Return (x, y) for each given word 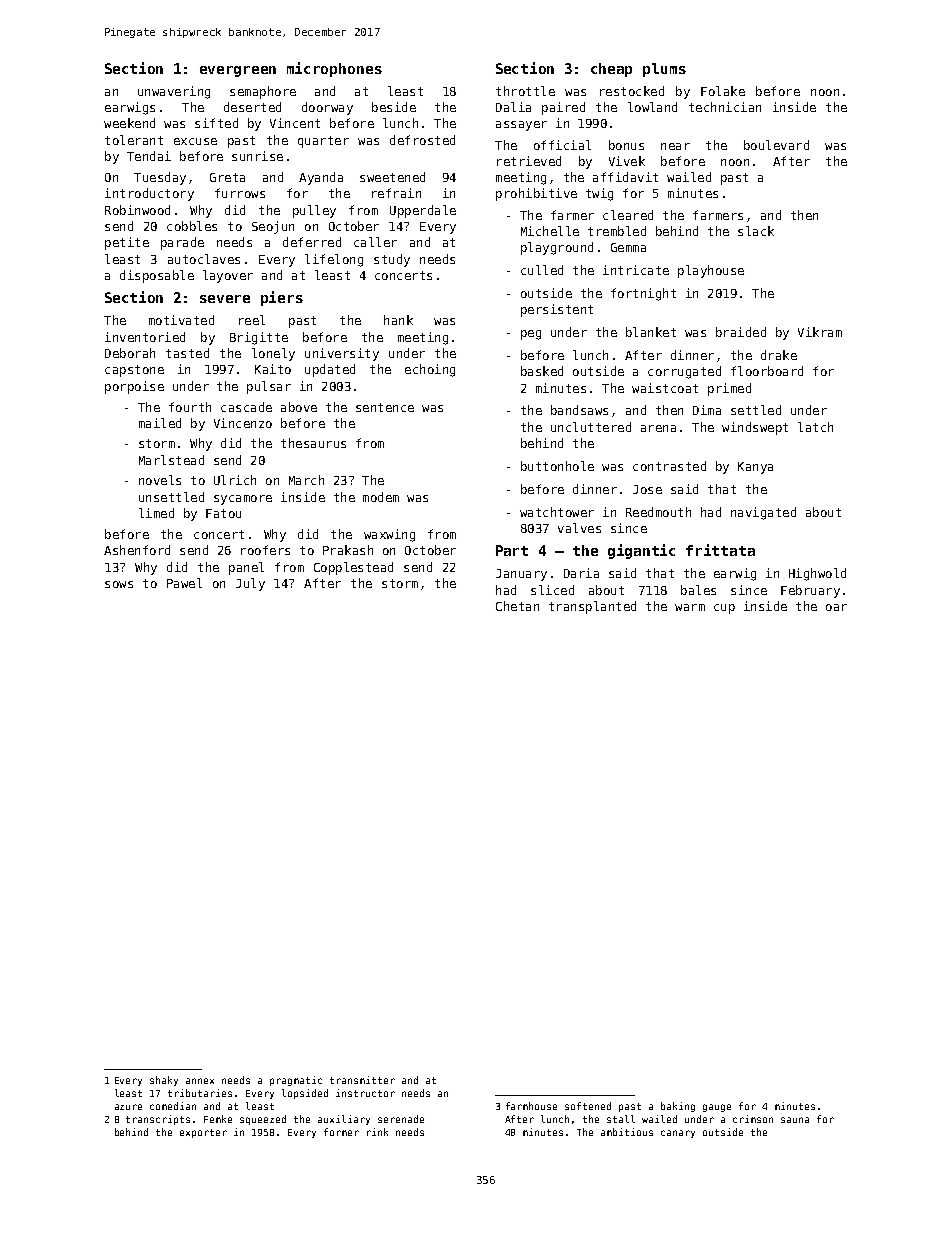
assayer (521, 126)
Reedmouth (658, 512)
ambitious (627, 1132)
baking (678, 1107)
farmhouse (531, 1106)
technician (725, 107)
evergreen (238, 71)
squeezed (263, 1120)
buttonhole (557, 466)
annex (200, 1081)
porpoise (134, 387)
